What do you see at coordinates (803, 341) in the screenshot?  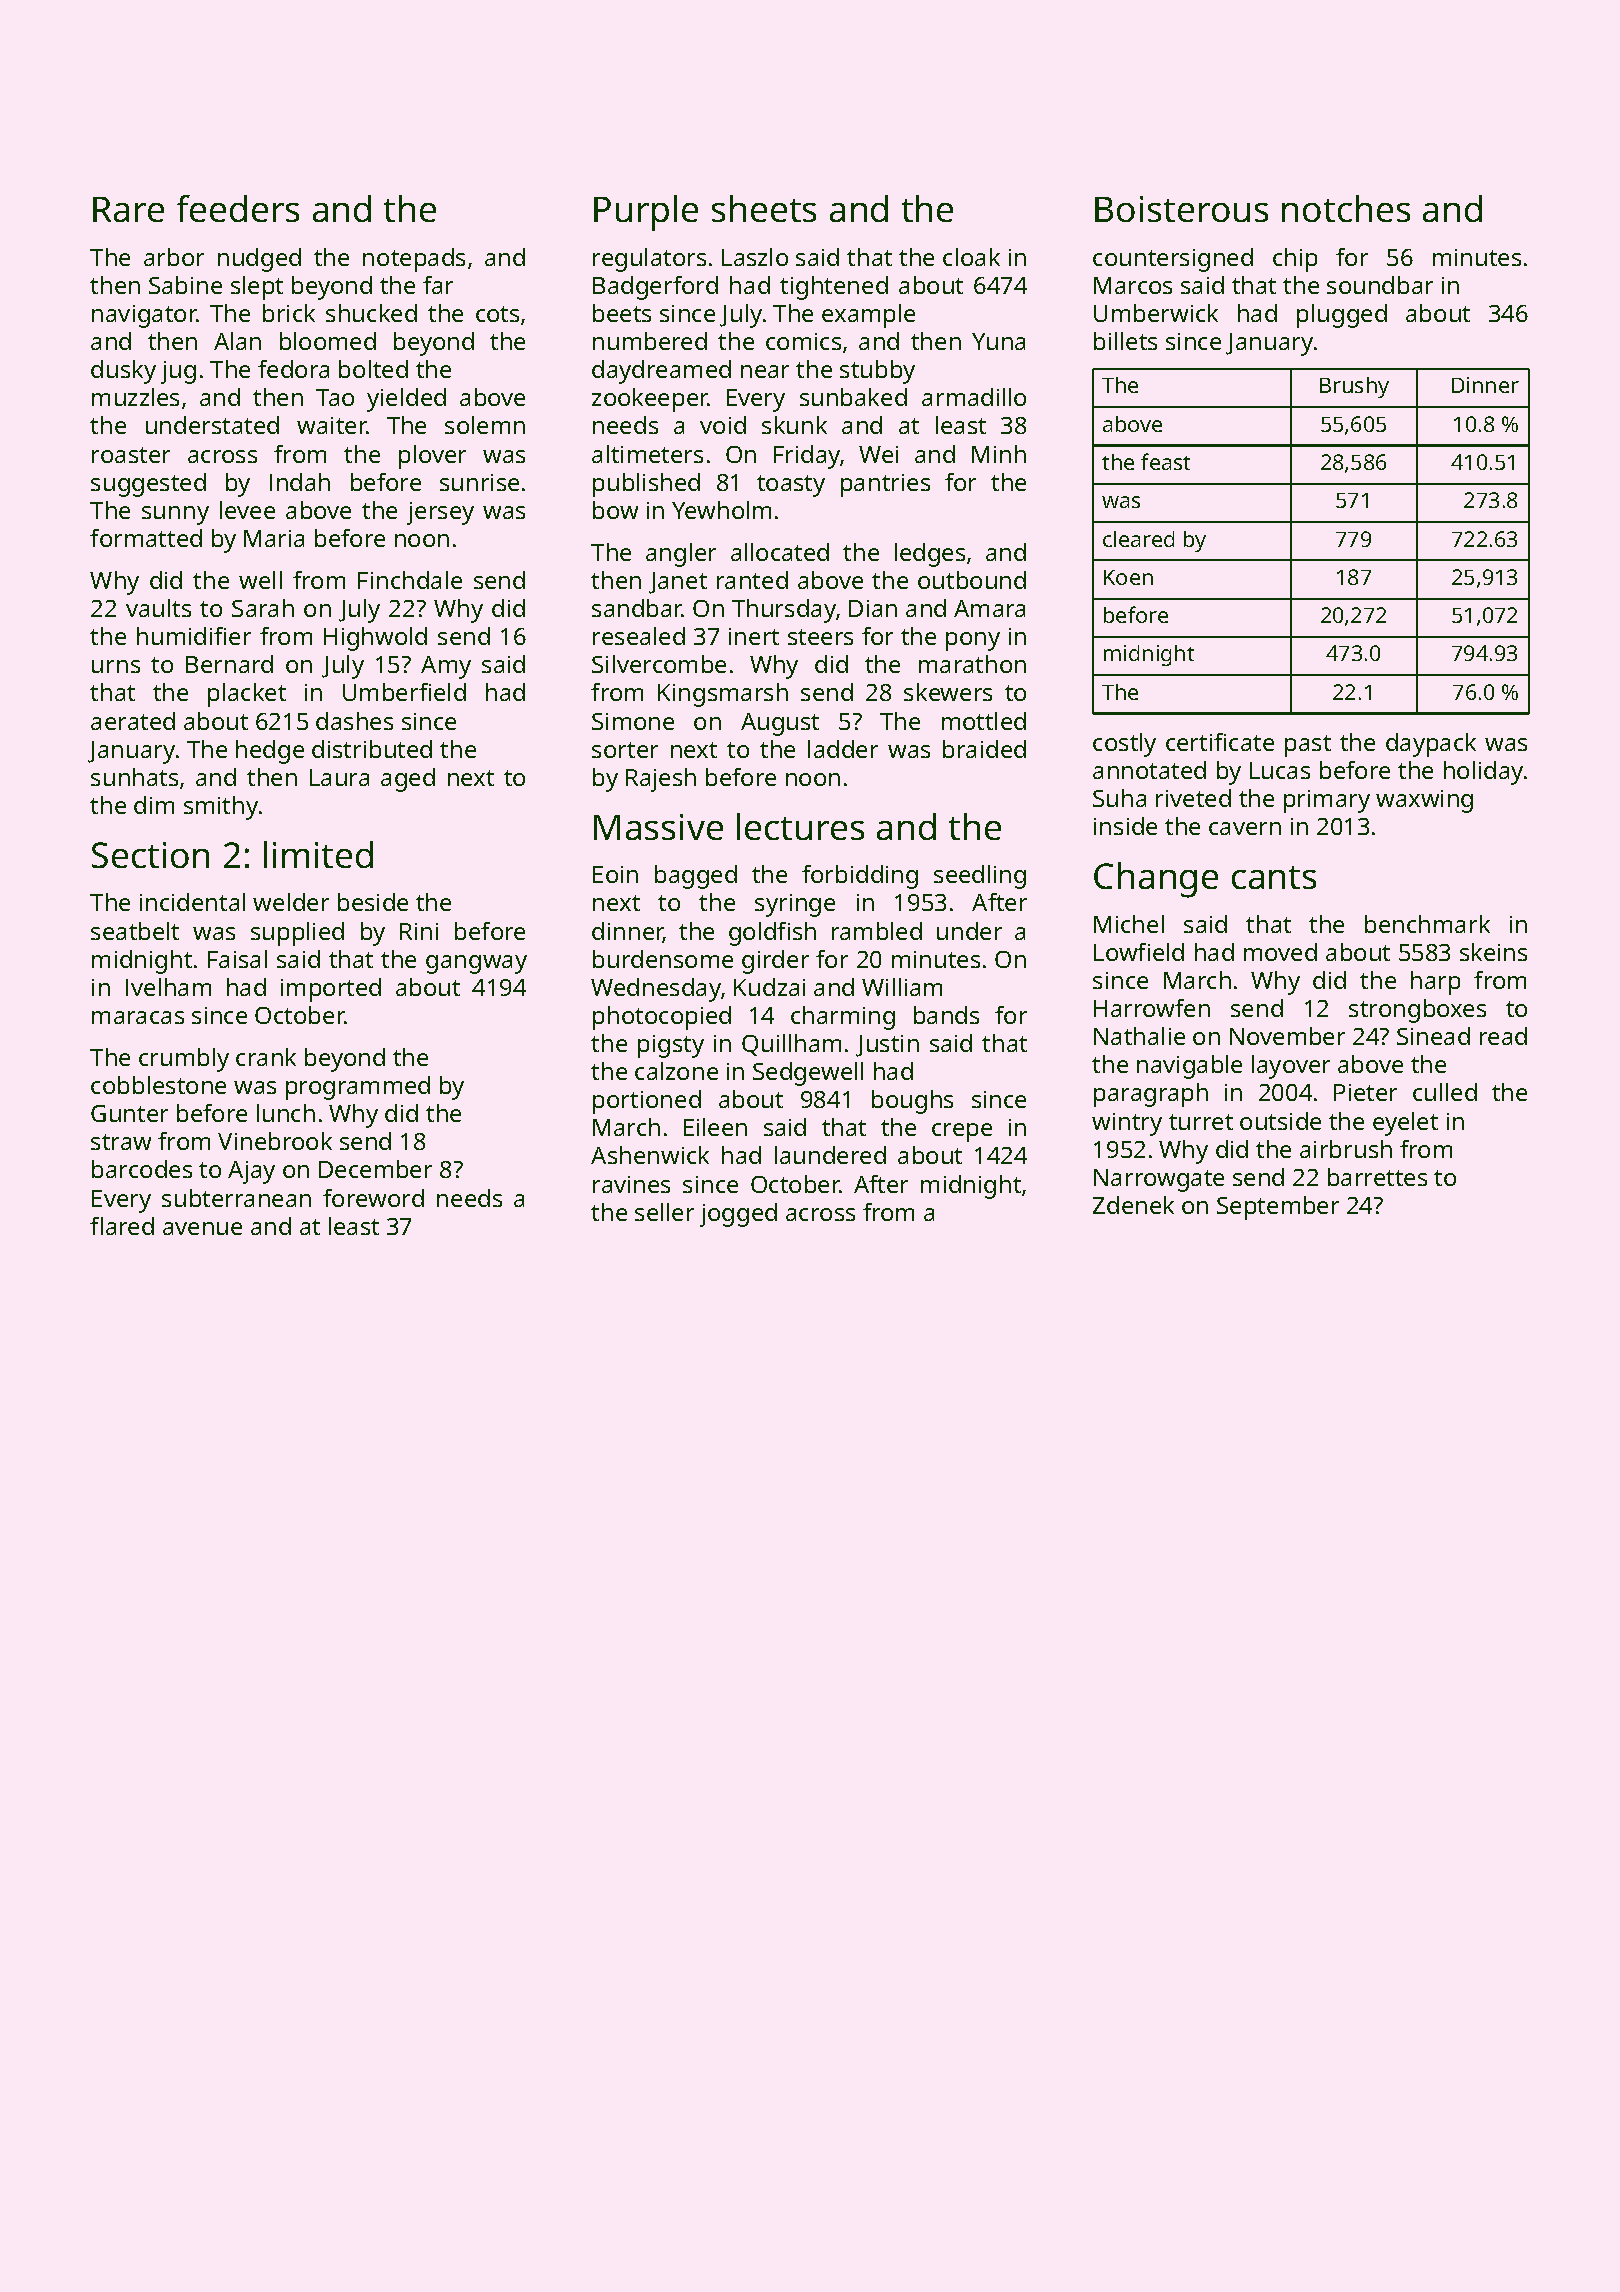 I see `comics` at bounding box center [803, 341].
